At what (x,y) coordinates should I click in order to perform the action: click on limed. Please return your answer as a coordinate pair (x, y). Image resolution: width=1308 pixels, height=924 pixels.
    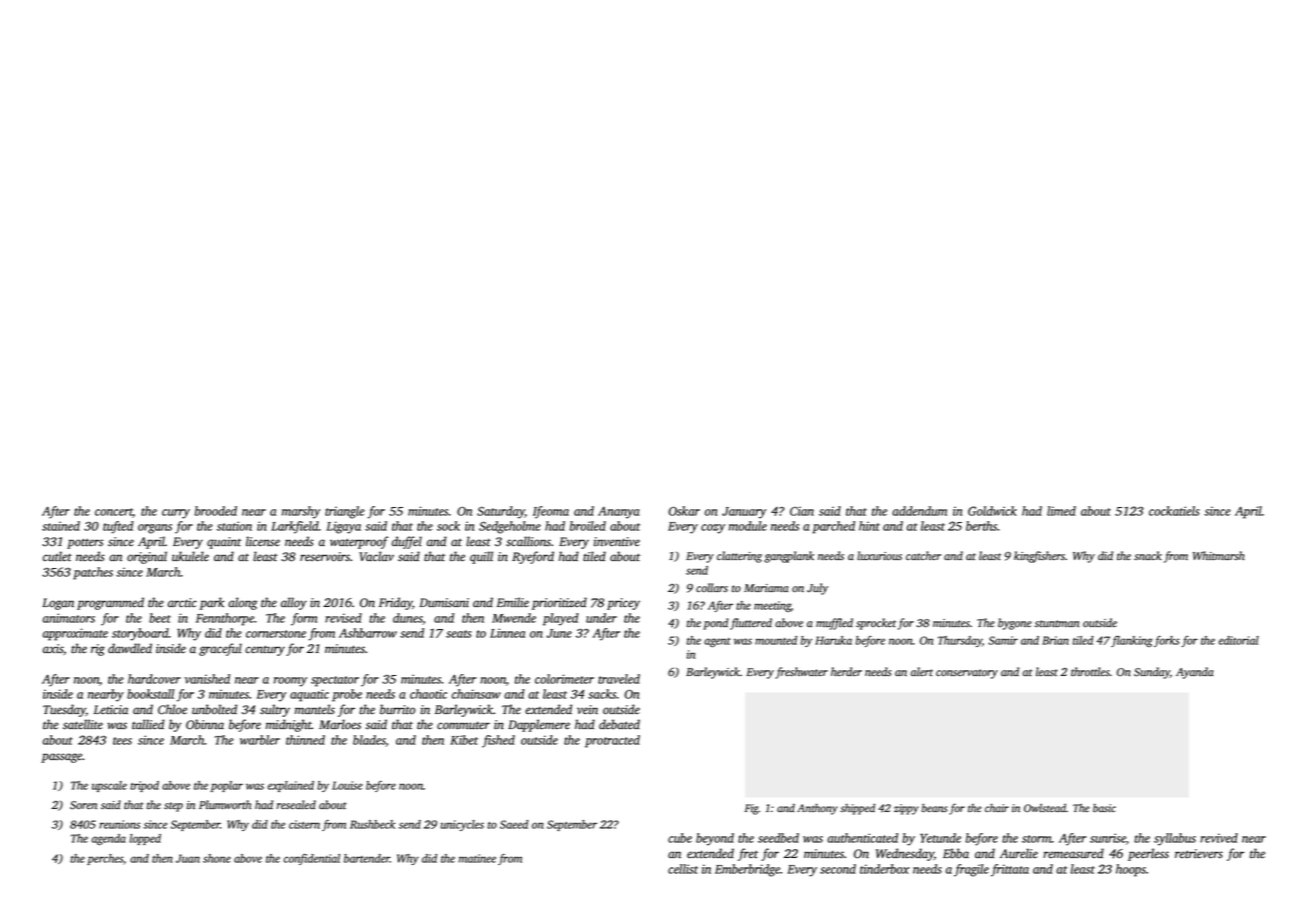
    Looking at the image, I should click on (1061, 511).
